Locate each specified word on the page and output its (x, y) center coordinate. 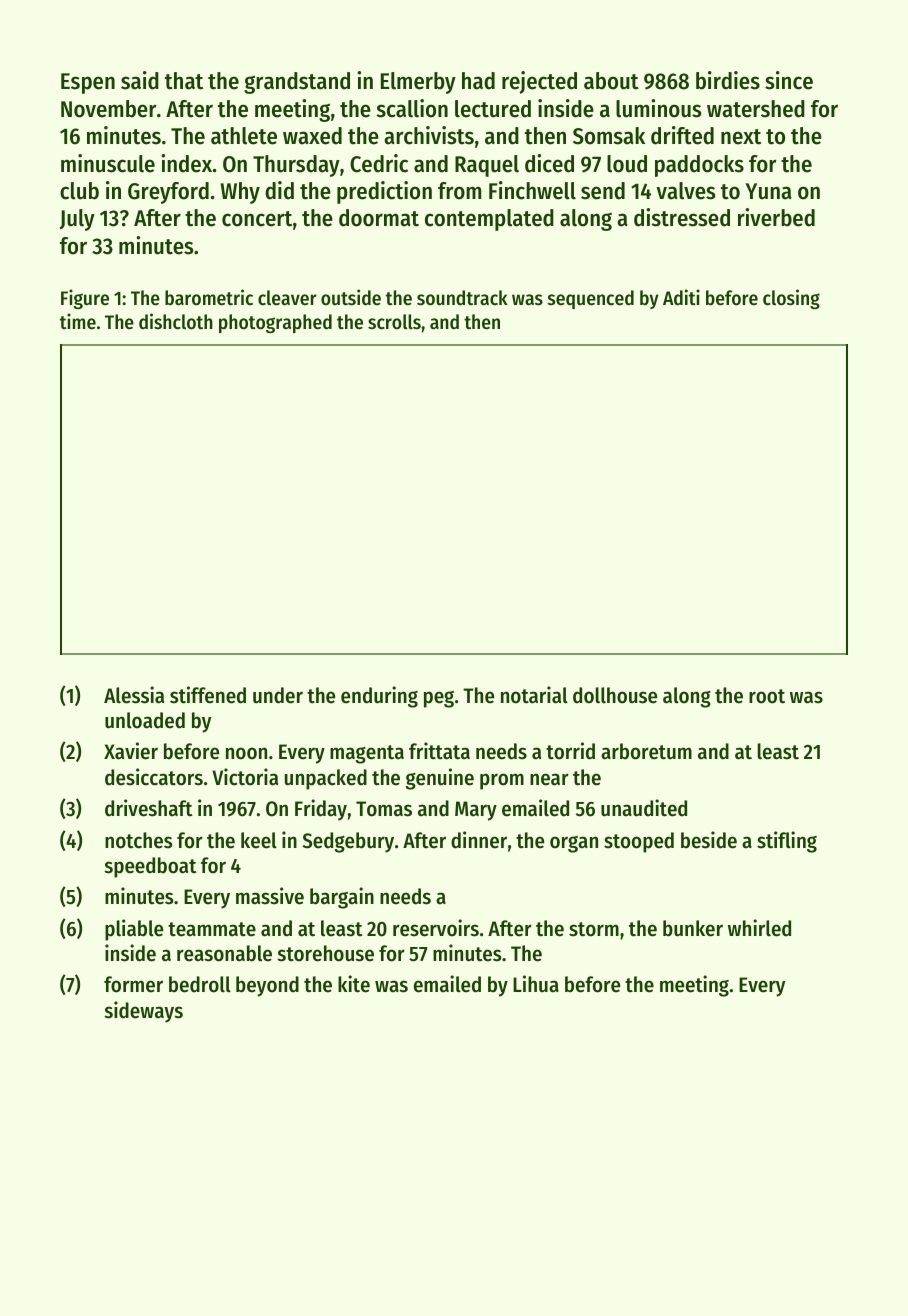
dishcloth (176, 321)
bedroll (200, 984)
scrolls (394, 322)
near (549, 779)
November (108, 109)
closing (791, 299)
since (789, 80)
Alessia (134, 695)
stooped (639, 842)
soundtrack (462, 298)
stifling (787, 842)
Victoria (245, 777)
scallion (412, 108)
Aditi (681, 297)
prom (502, 781)
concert (257, 219)
